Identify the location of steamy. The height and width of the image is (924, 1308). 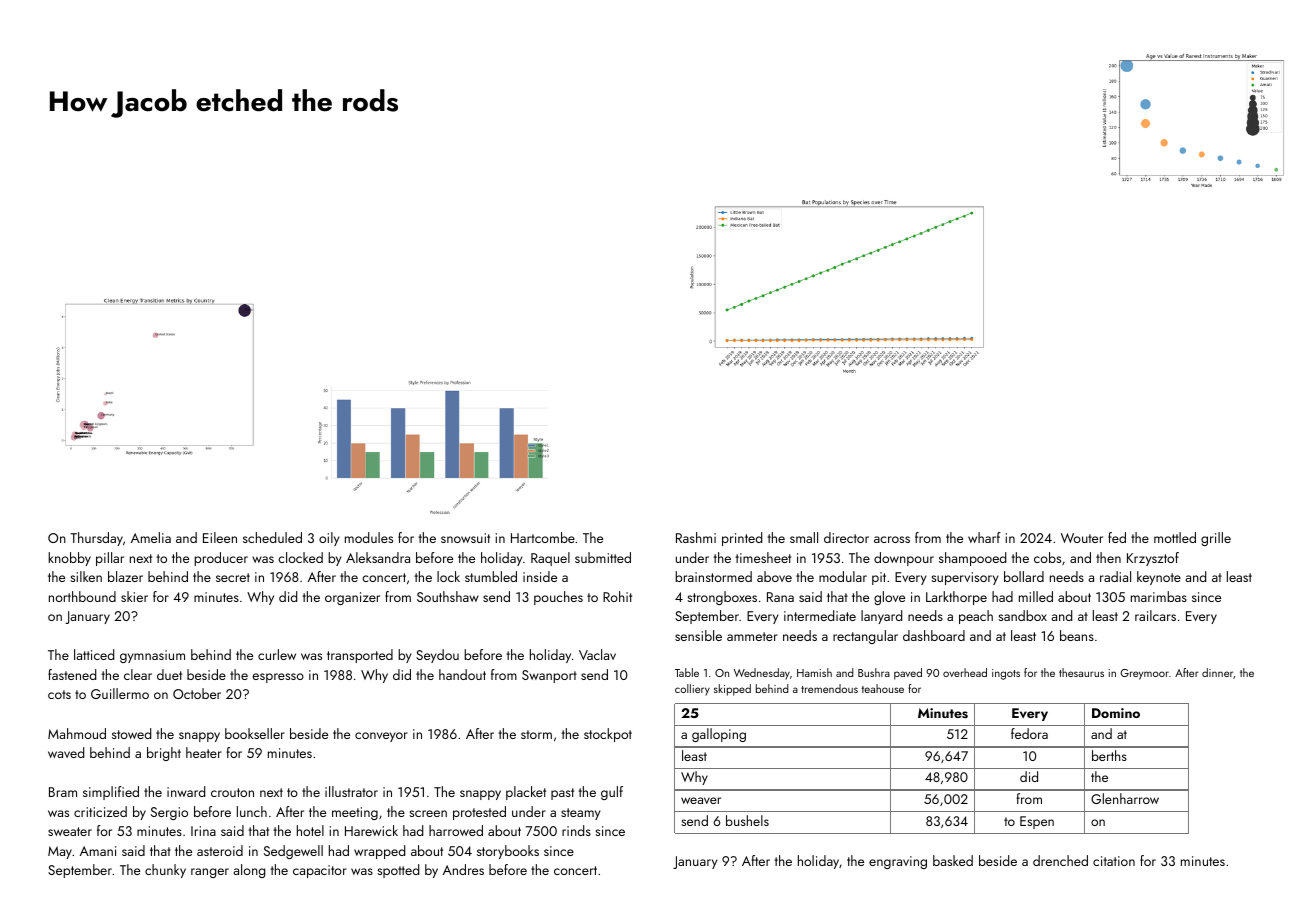
(580, 814).
